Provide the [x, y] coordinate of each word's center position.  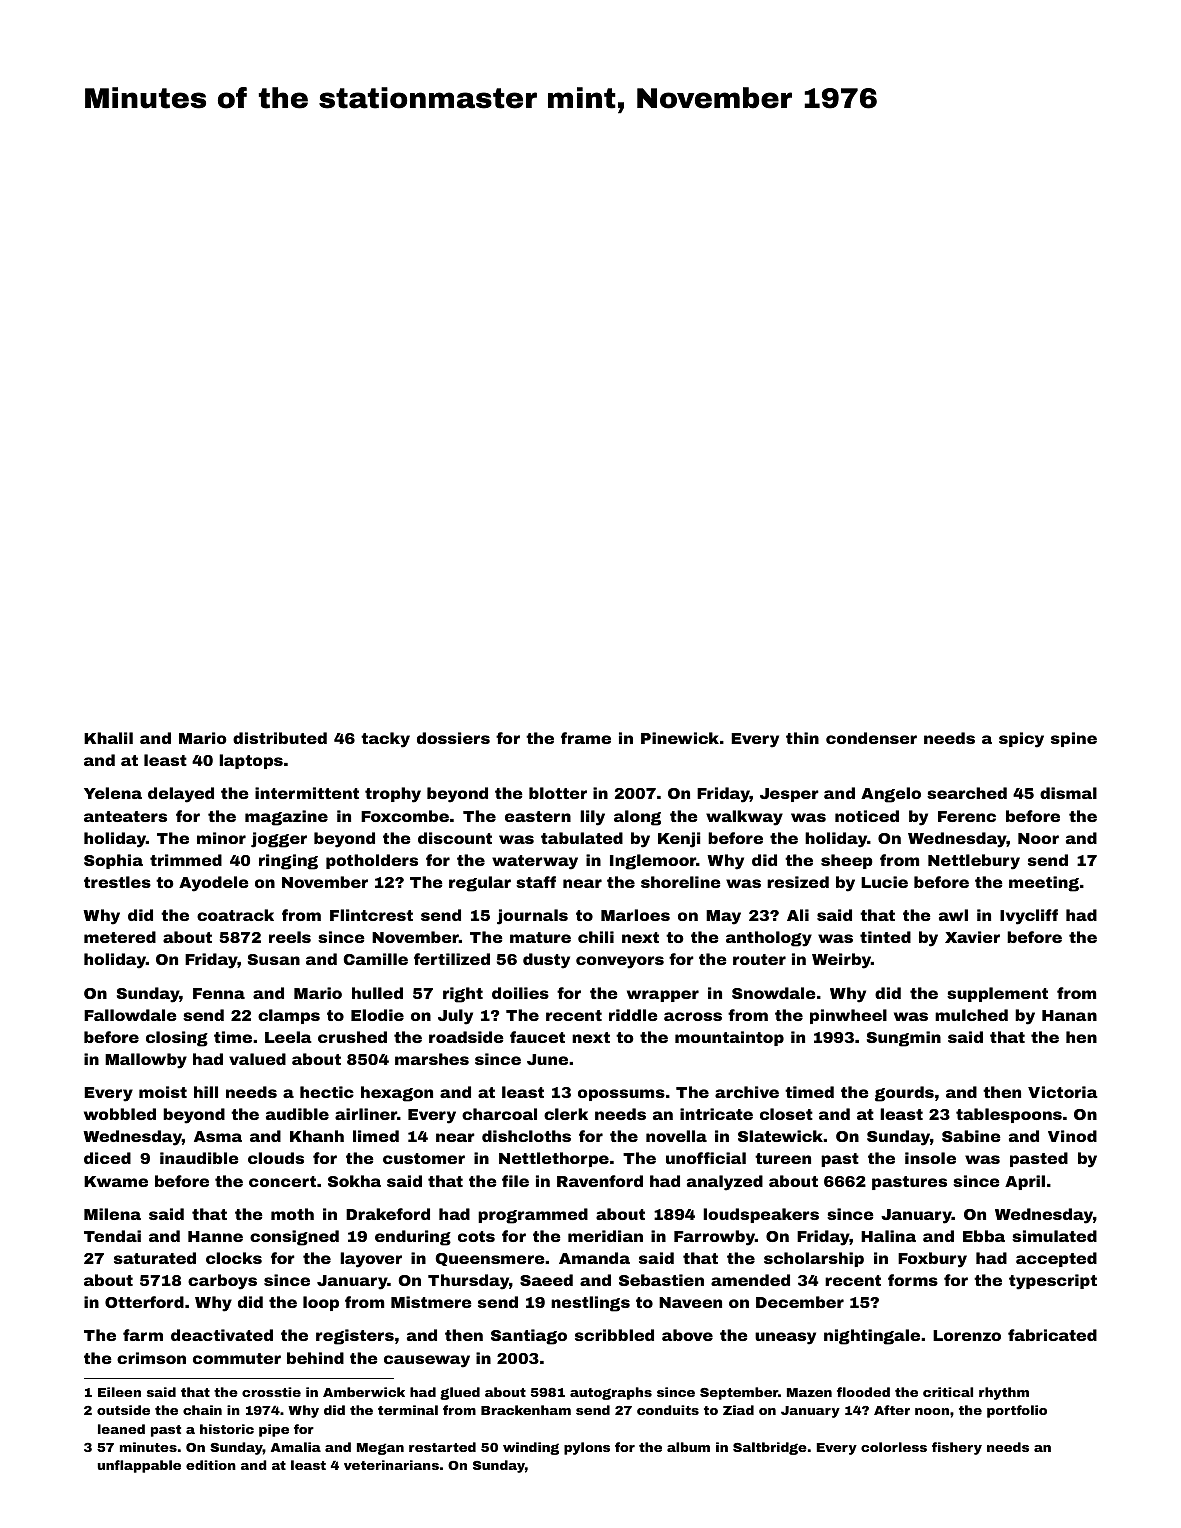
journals [532, 917]
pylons [587, 1448]
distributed [280, 738]
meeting [1044, 884]
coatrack [235, 915]
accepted [1056, 1259]
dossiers [453, 738]
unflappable [139, 1466]
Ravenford [600, 1181]
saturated [155, 1258]
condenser [871, 738]
